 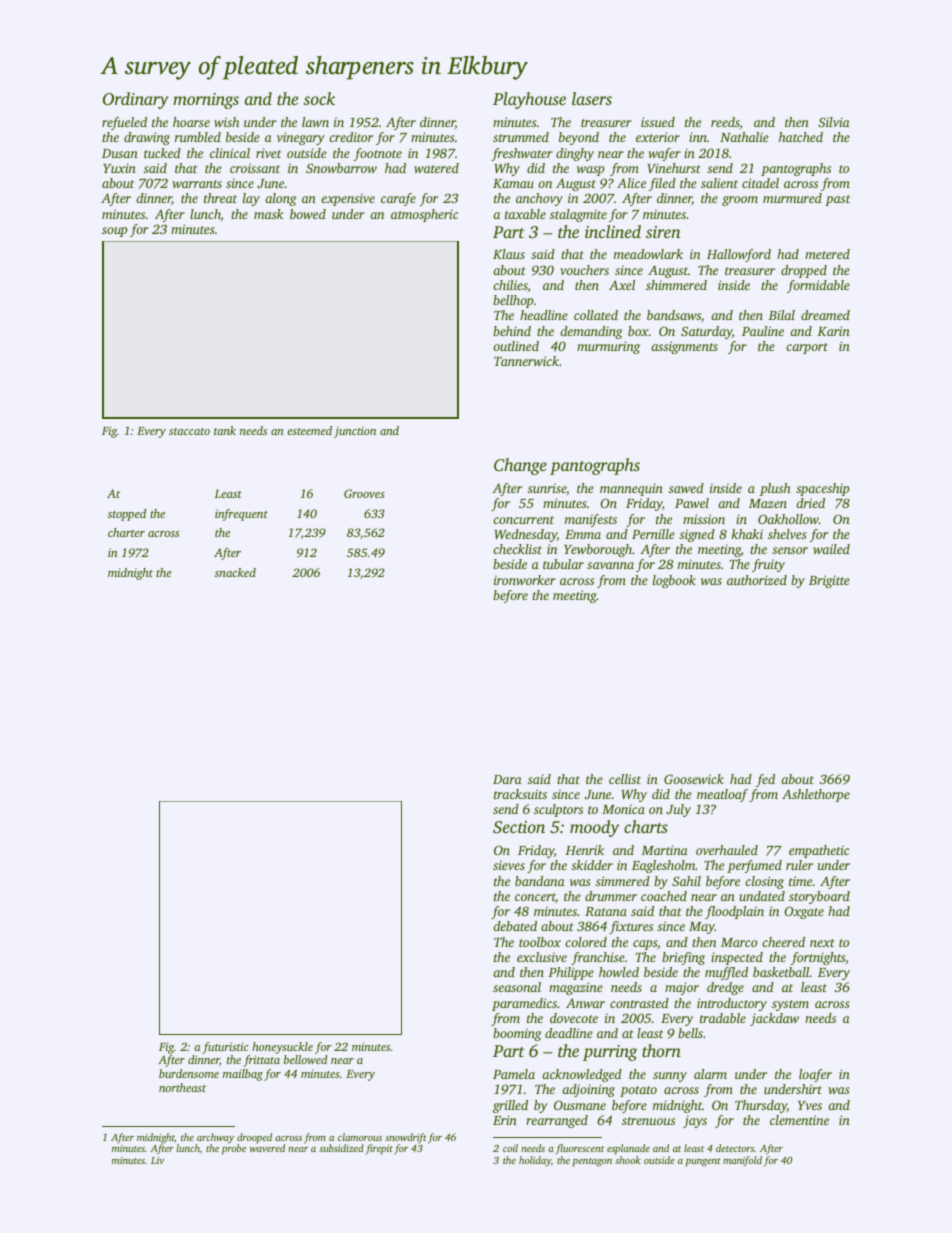 What do you see at coordinates (816, 795) in the page?
I see `Ashlethorpe` at bounding box center [816, 795].
